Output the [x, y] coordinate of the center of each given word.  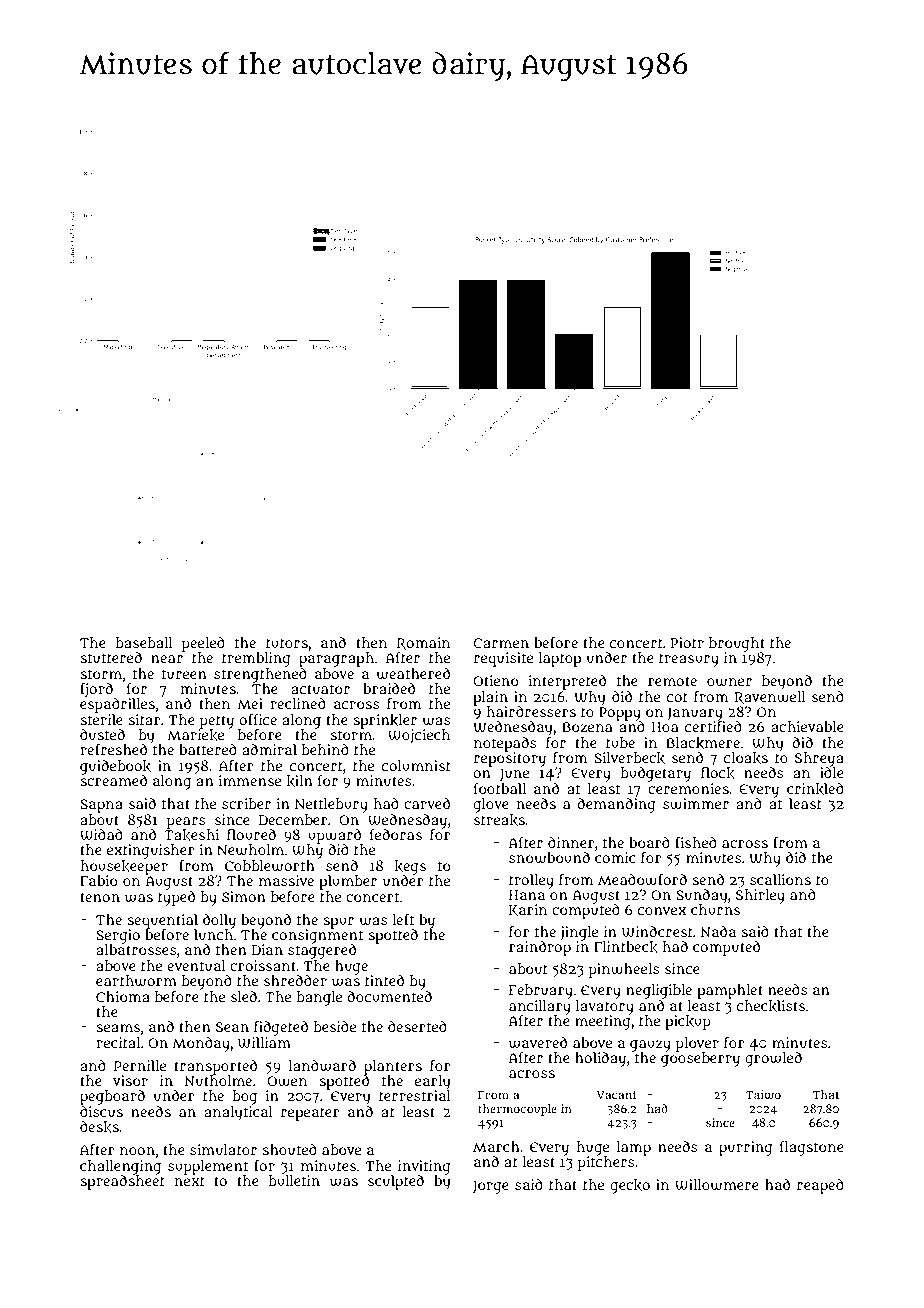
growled [773, 1059]
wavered [538, 1043]
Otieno [495, 680]
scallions [780, 879]
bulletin [294, 1180]
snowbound [549, 858]
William [264, 1043]
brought [737, 644]
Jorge [491, 1187]
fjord [96, 690]
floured [251, 834]
